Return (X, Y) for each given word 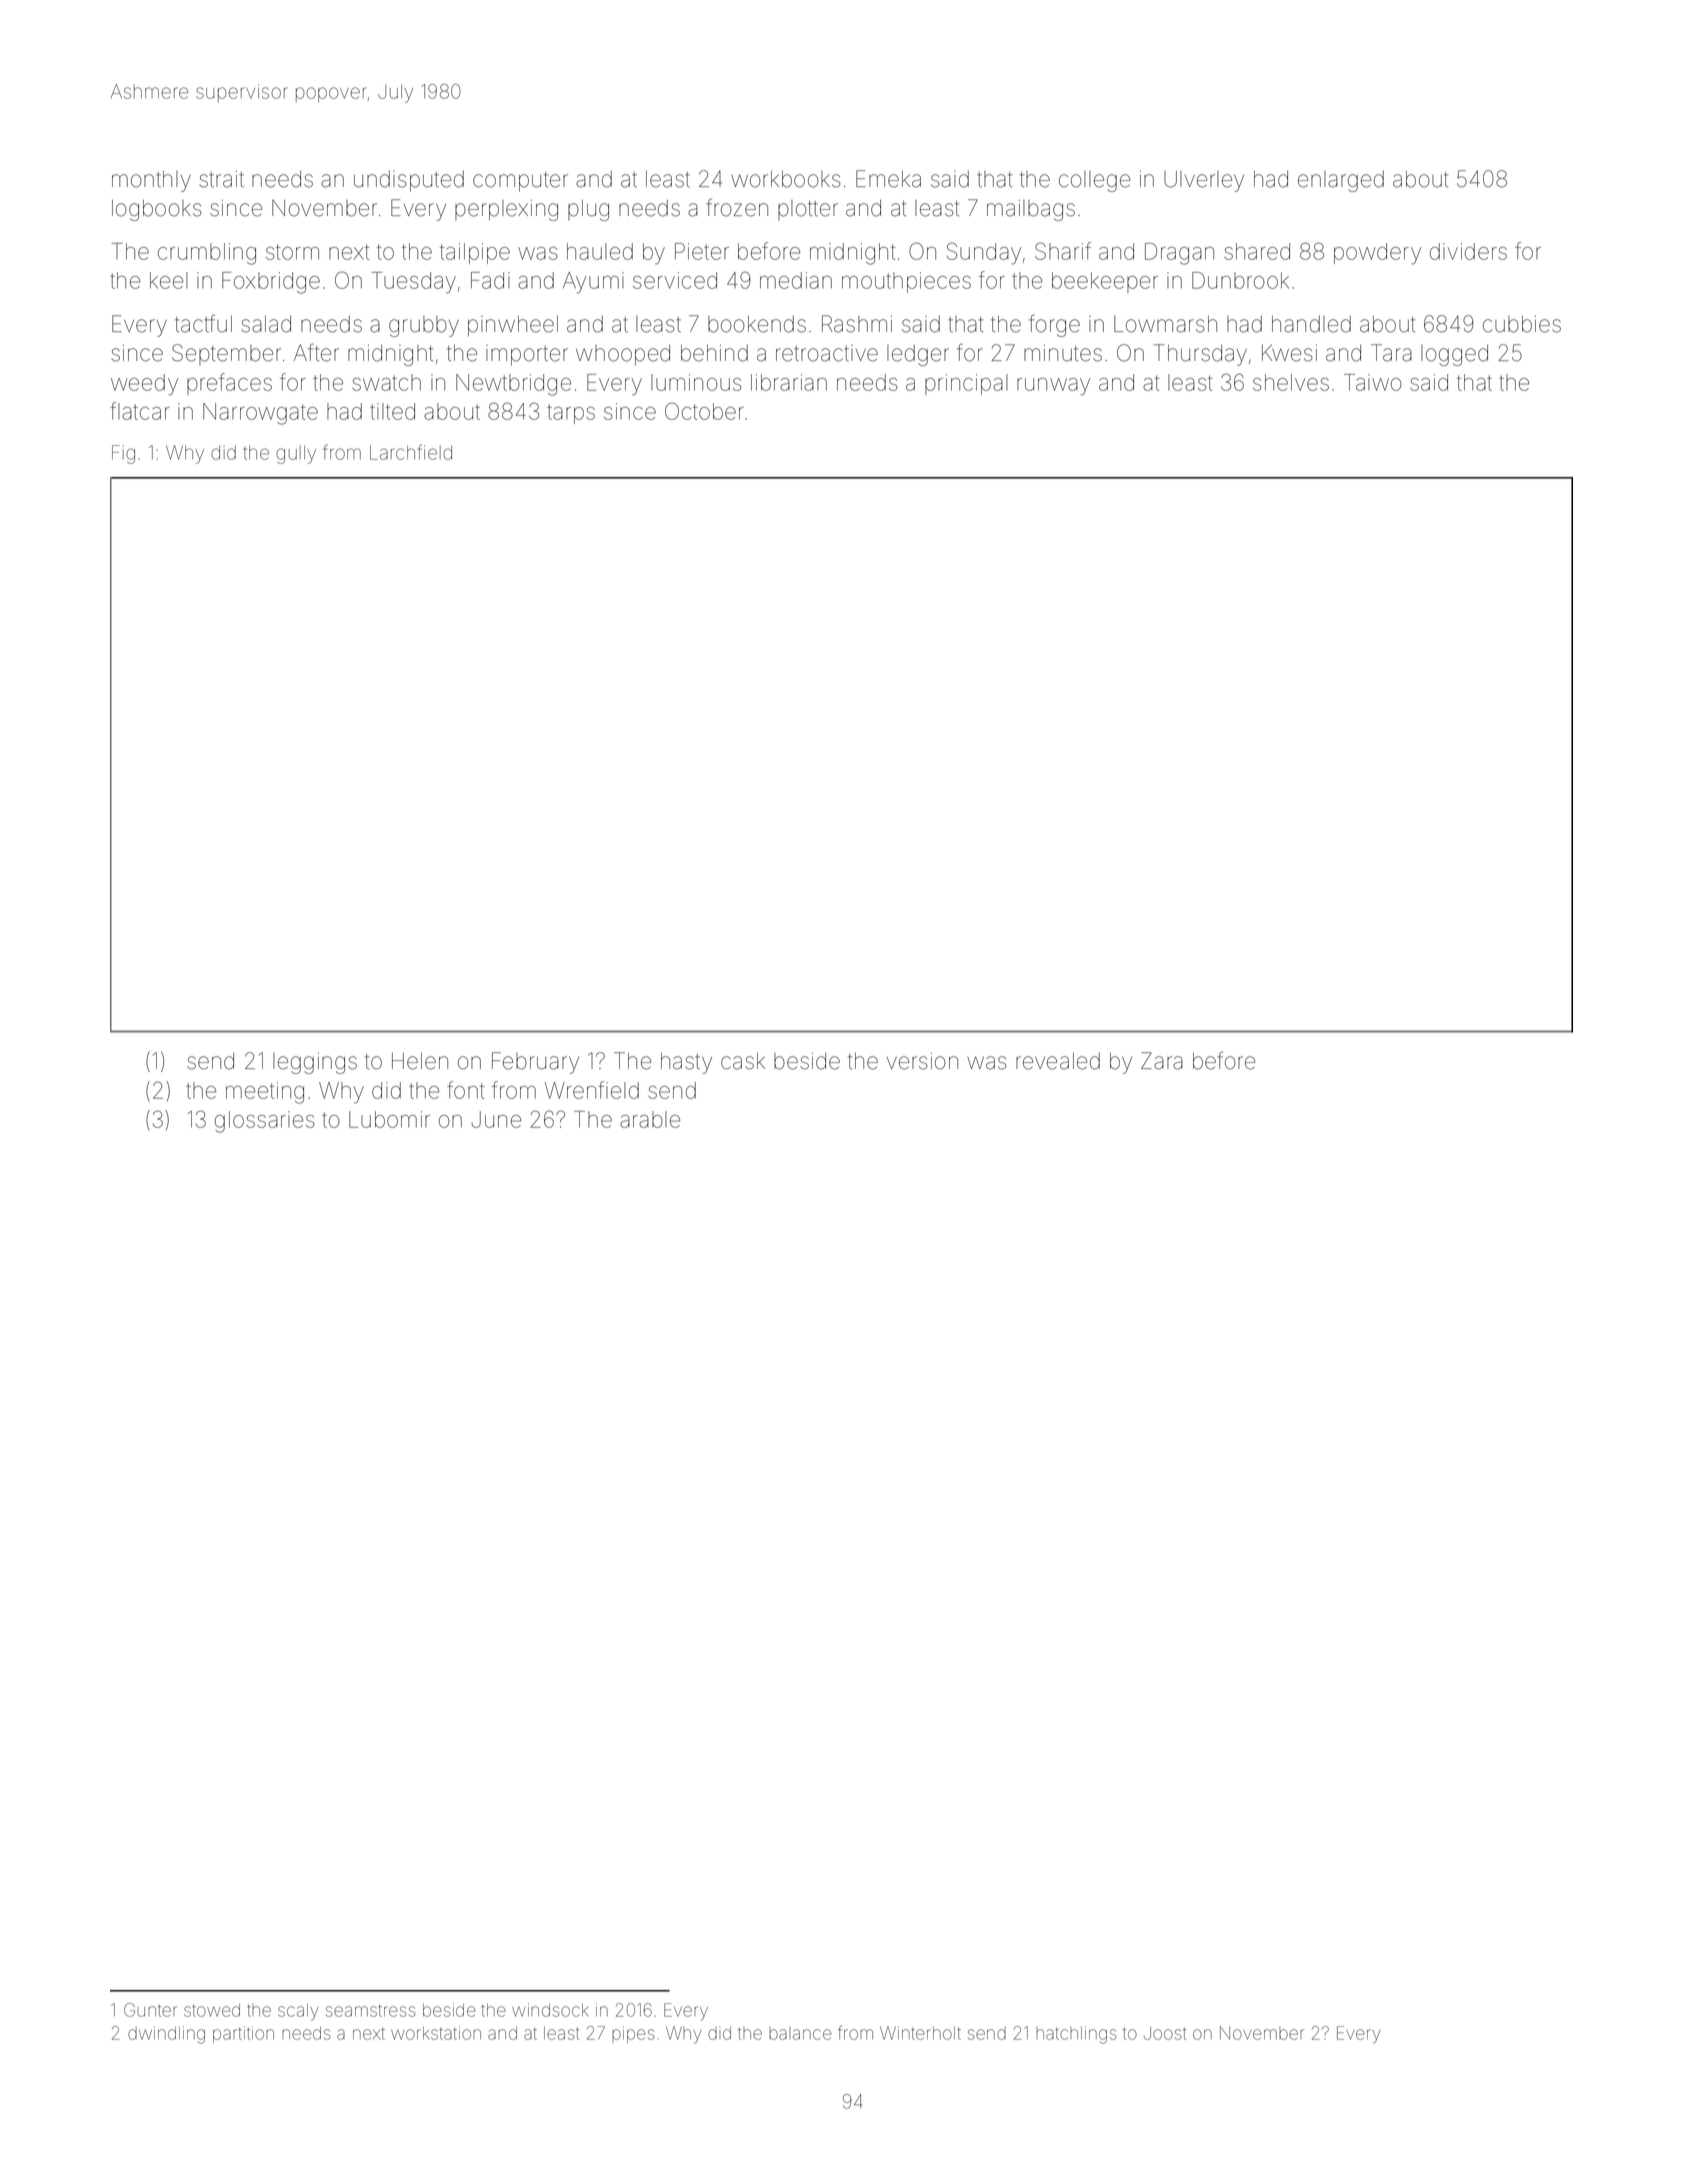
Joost (1165, 2033)
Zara (1162, 1061)
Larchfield (411, 452)
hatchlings (1076, 2035)
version (922, 1061)
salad (266, 324)
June (496, 1119)
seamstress (370, 2010)
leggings (315, 1063)
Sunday (984, 253)
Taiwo (1373, 382)
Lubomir (389, 1119)
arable (650, 1119)
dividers (1468, 251)
